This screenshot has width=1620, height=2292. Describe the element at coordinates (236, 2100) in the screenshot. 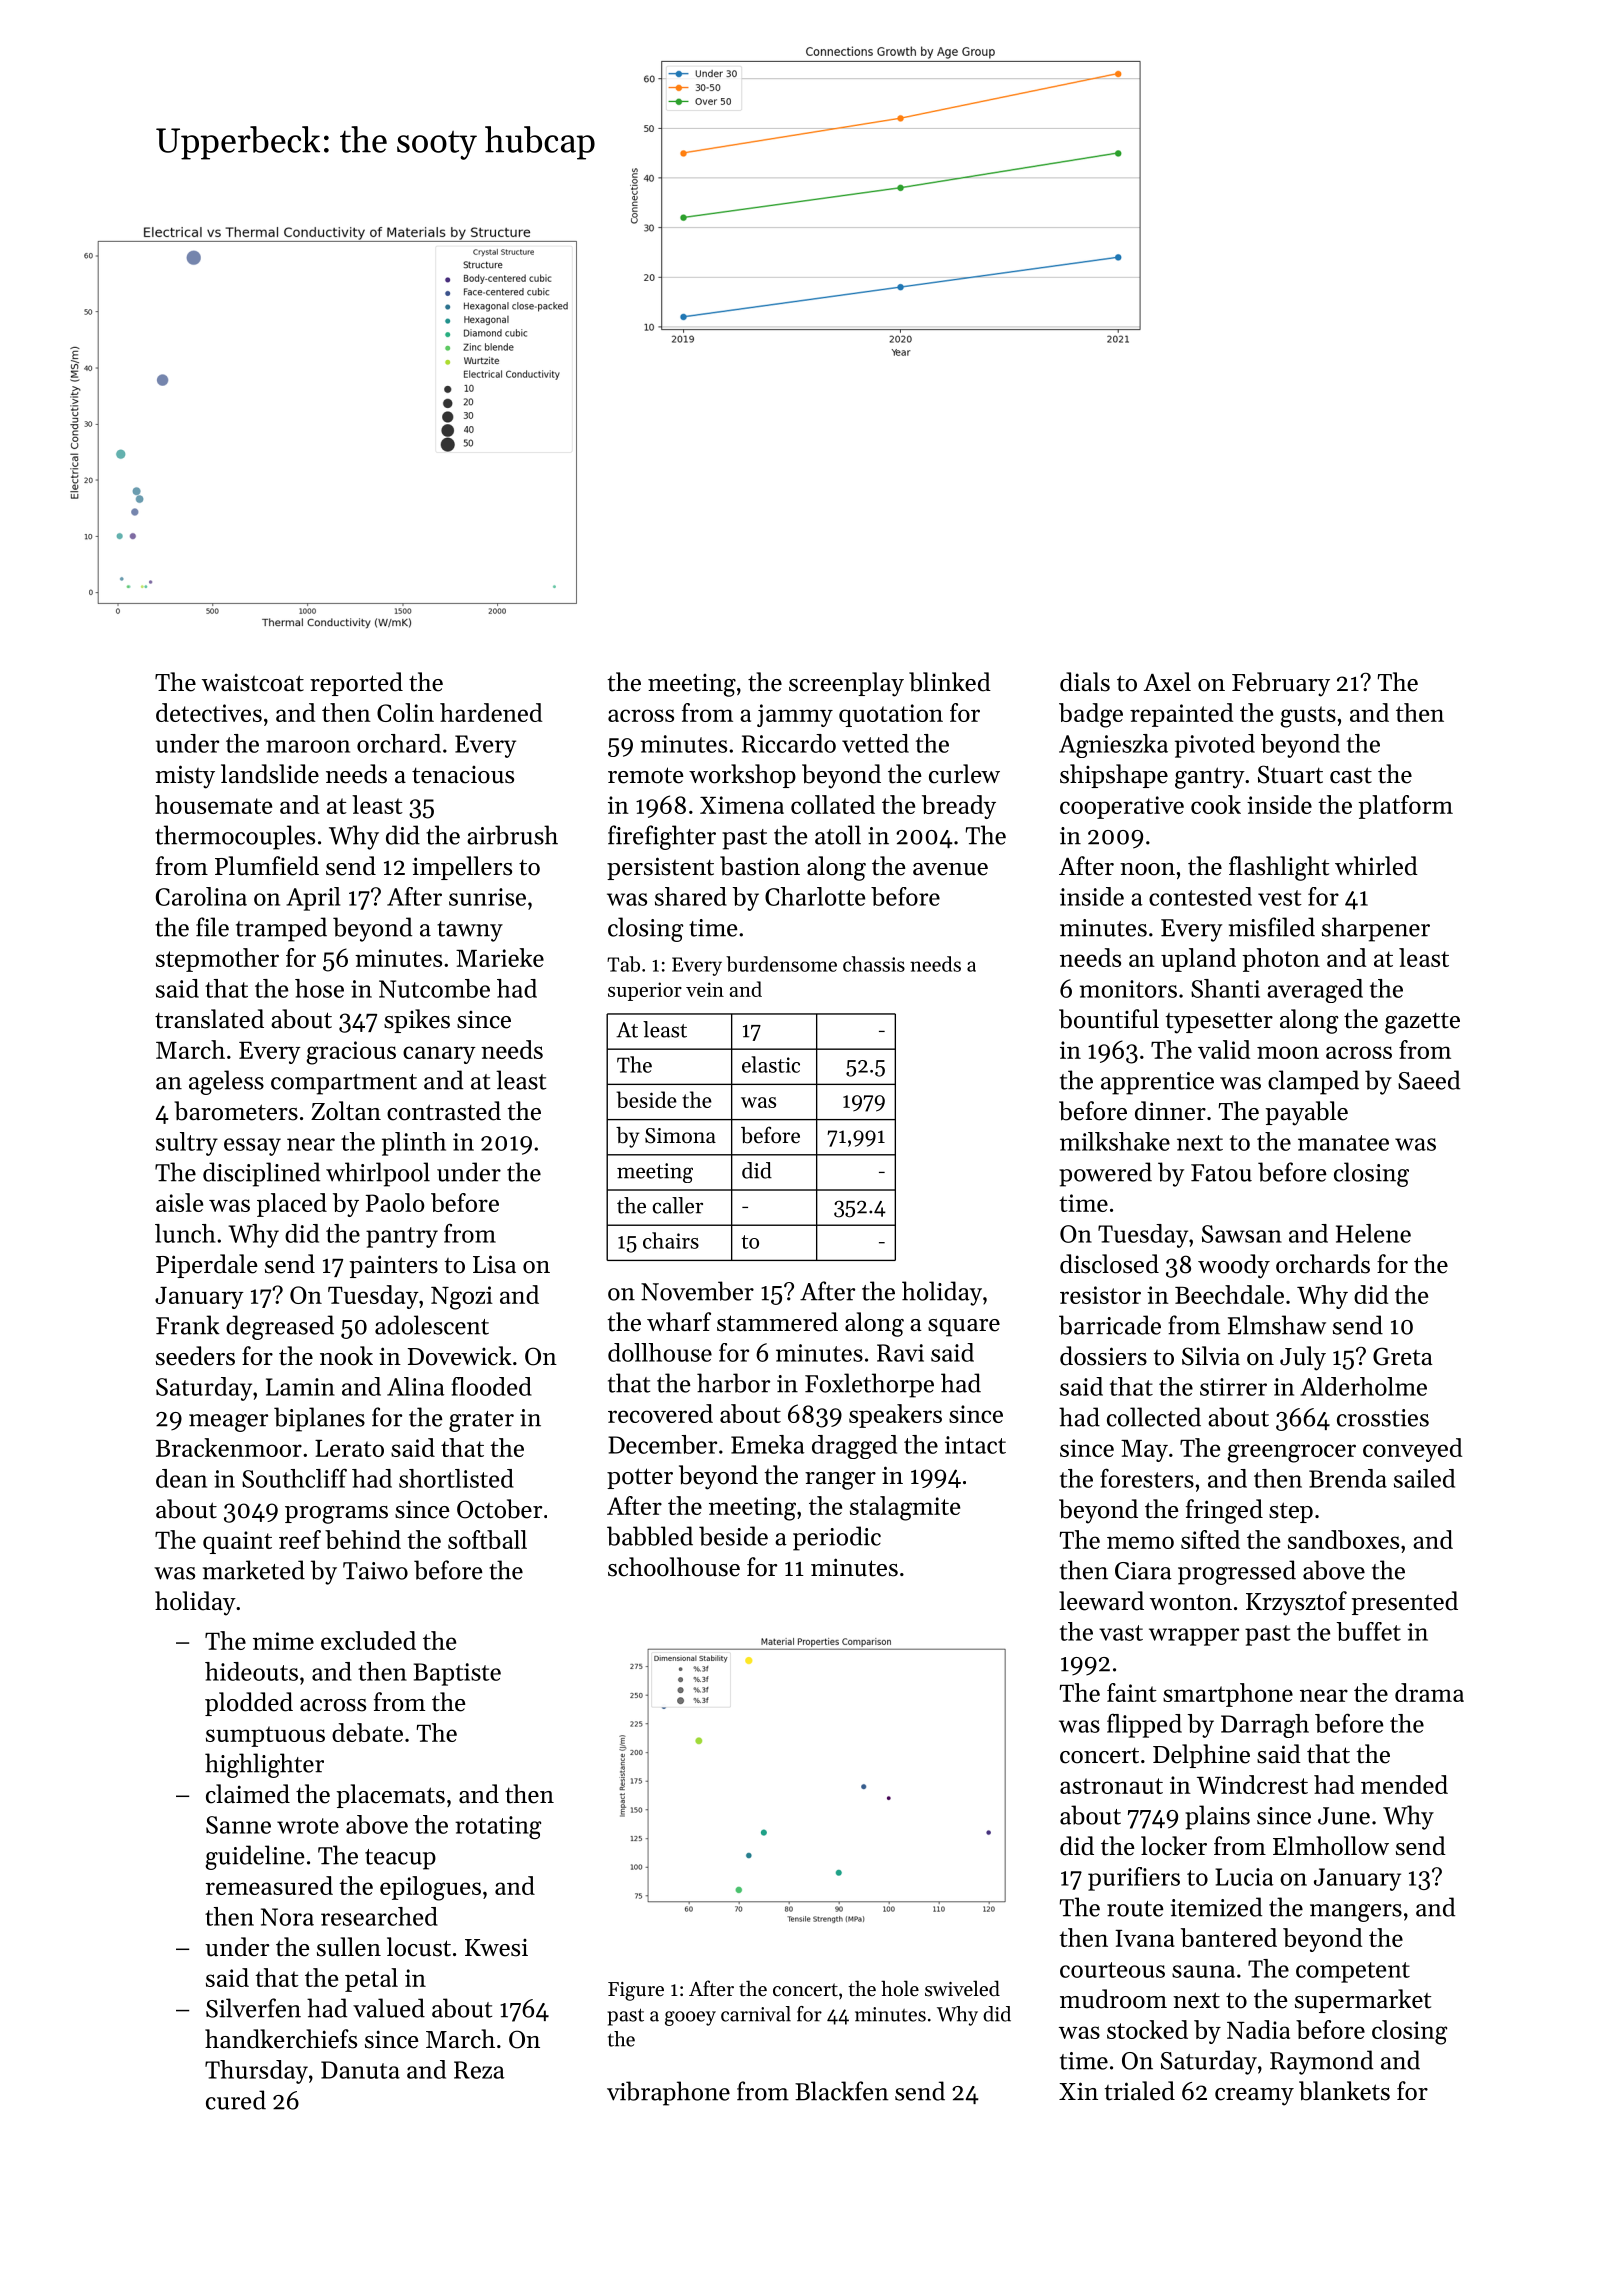

I see `cured` at that location.
